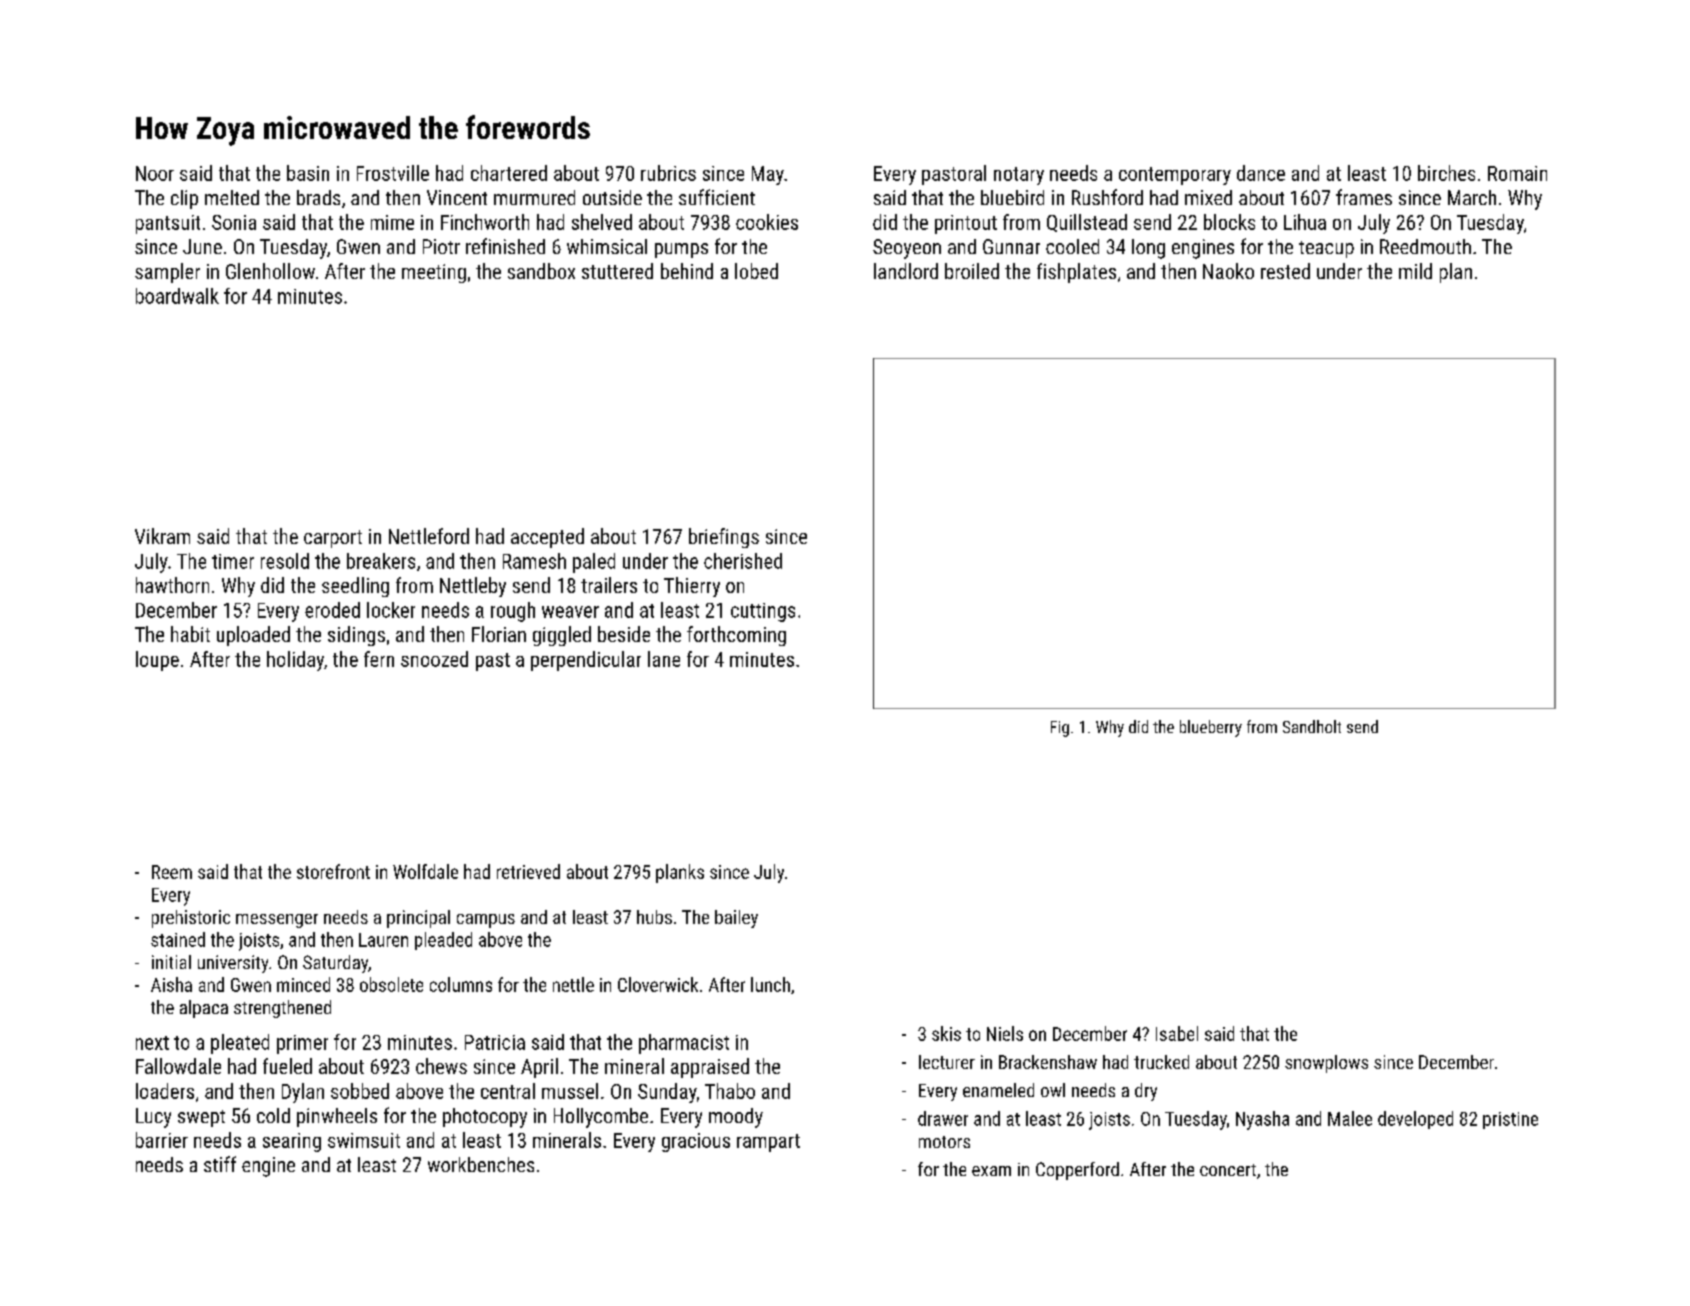 The width and height of the page is (1690, 1306). Describe the element at coordinates (220, 1164) in the page. I see `stiff` at that location.
